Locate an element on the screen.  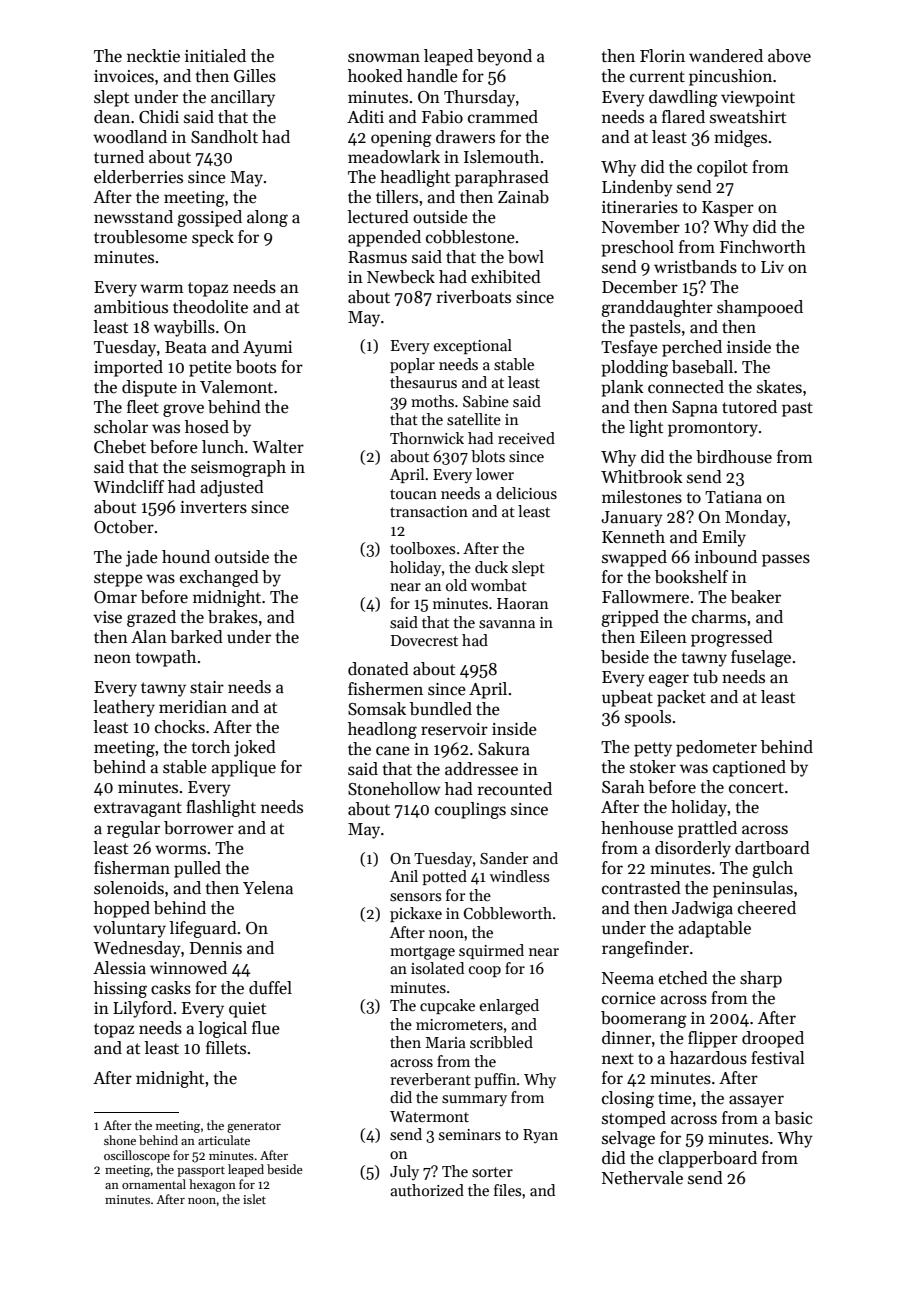
files is located at coordinates (507, 1190).
